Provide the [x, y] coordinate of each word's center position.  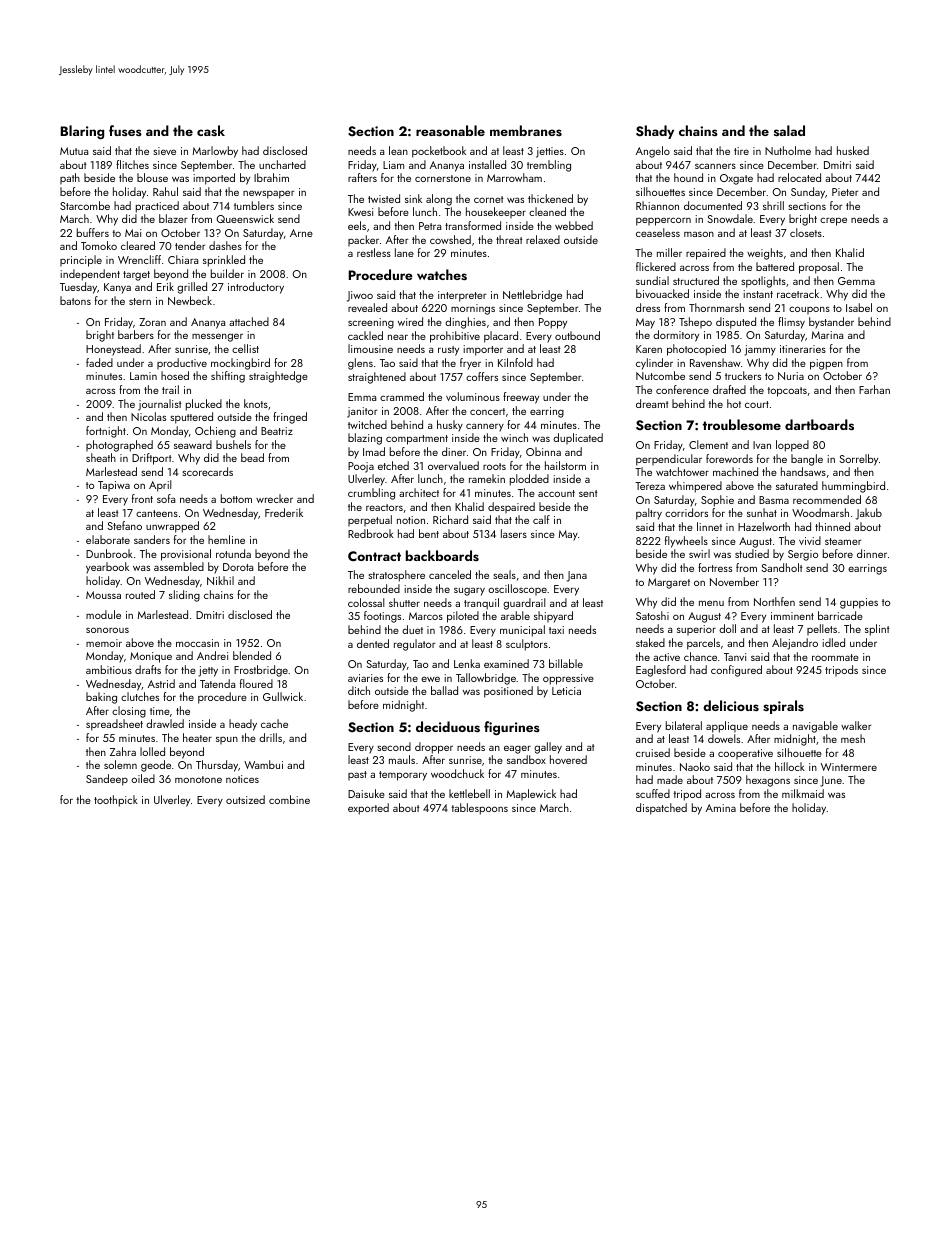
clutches [140, 696]
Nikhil [220, 580]
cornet [489, 199]
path [70, 178]
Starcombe [85, 205]
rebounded [374, 588]
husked [853, 150]
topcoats [787, 392]
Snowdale [730, 218]
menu [711, 603]
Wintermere [849, 767]
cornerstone [443, 178]
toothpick [116, 801]
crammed [402, 396]
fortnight [106, 432]
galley [548, 748]
